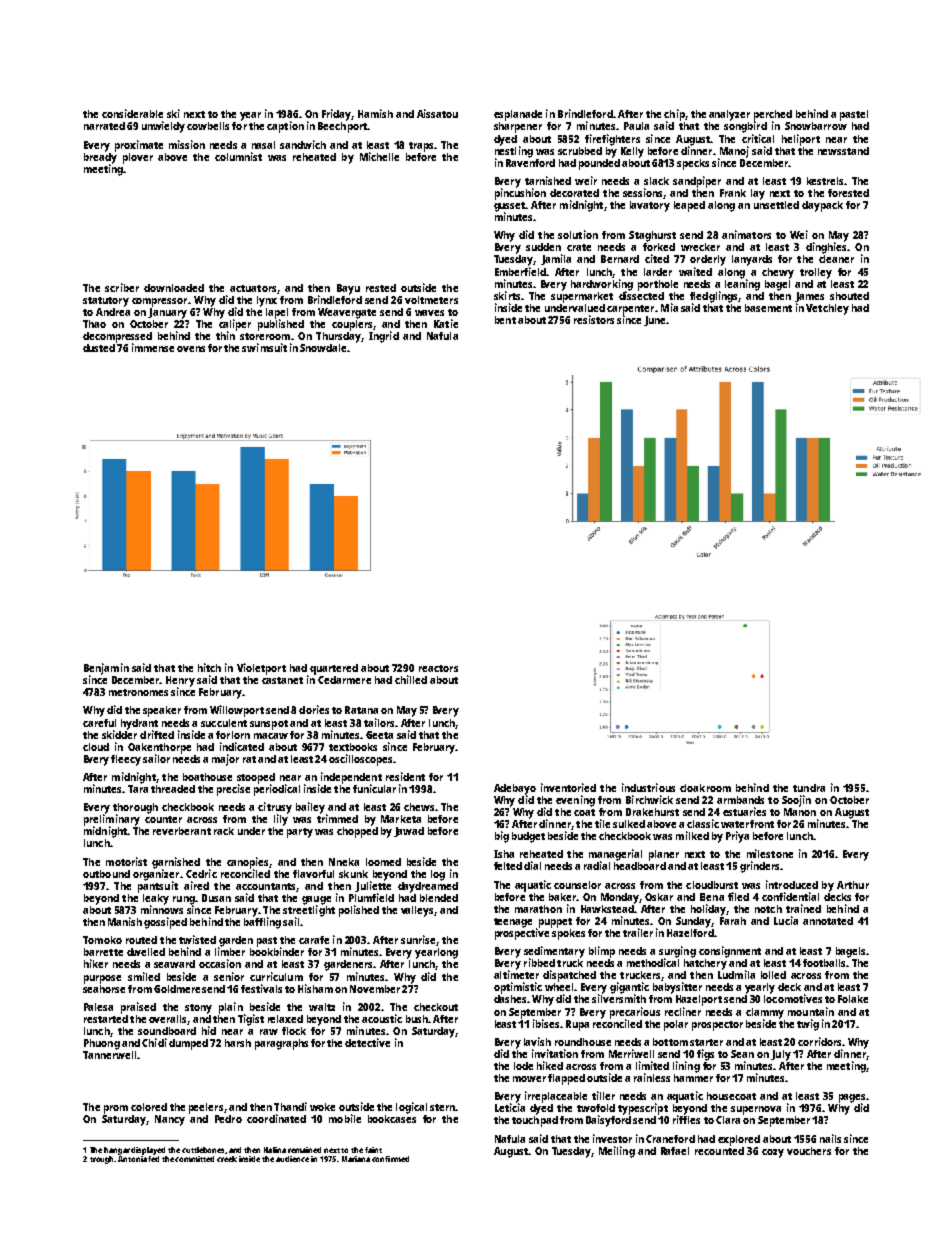 The width and height of the page is (952, 1233). Describe the element at coordinates (104, 126) in the page. I see `narrated` at that location.
